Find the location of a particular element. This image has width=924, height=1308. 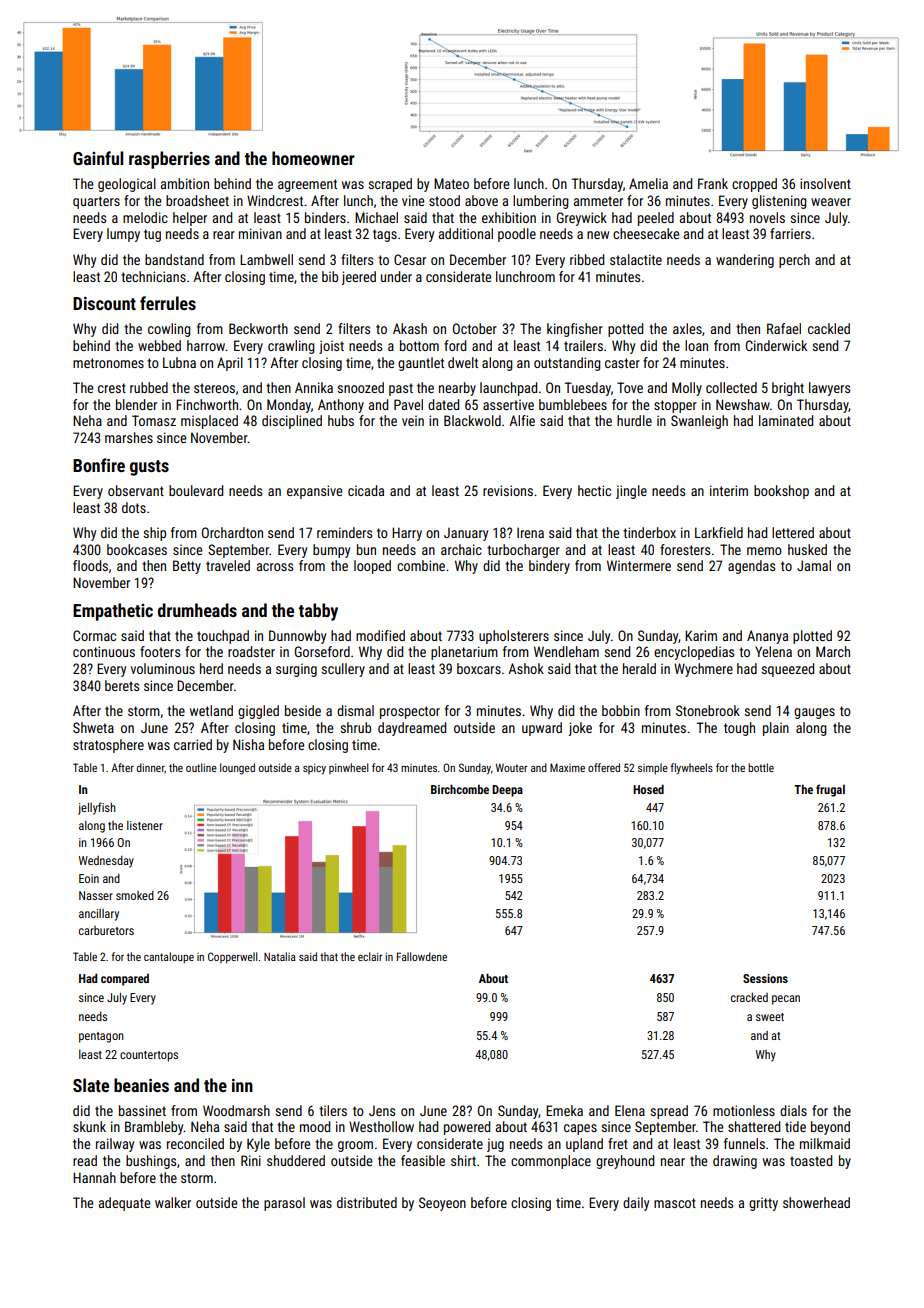

Westhollow is located at coordinates (381, 1126).
